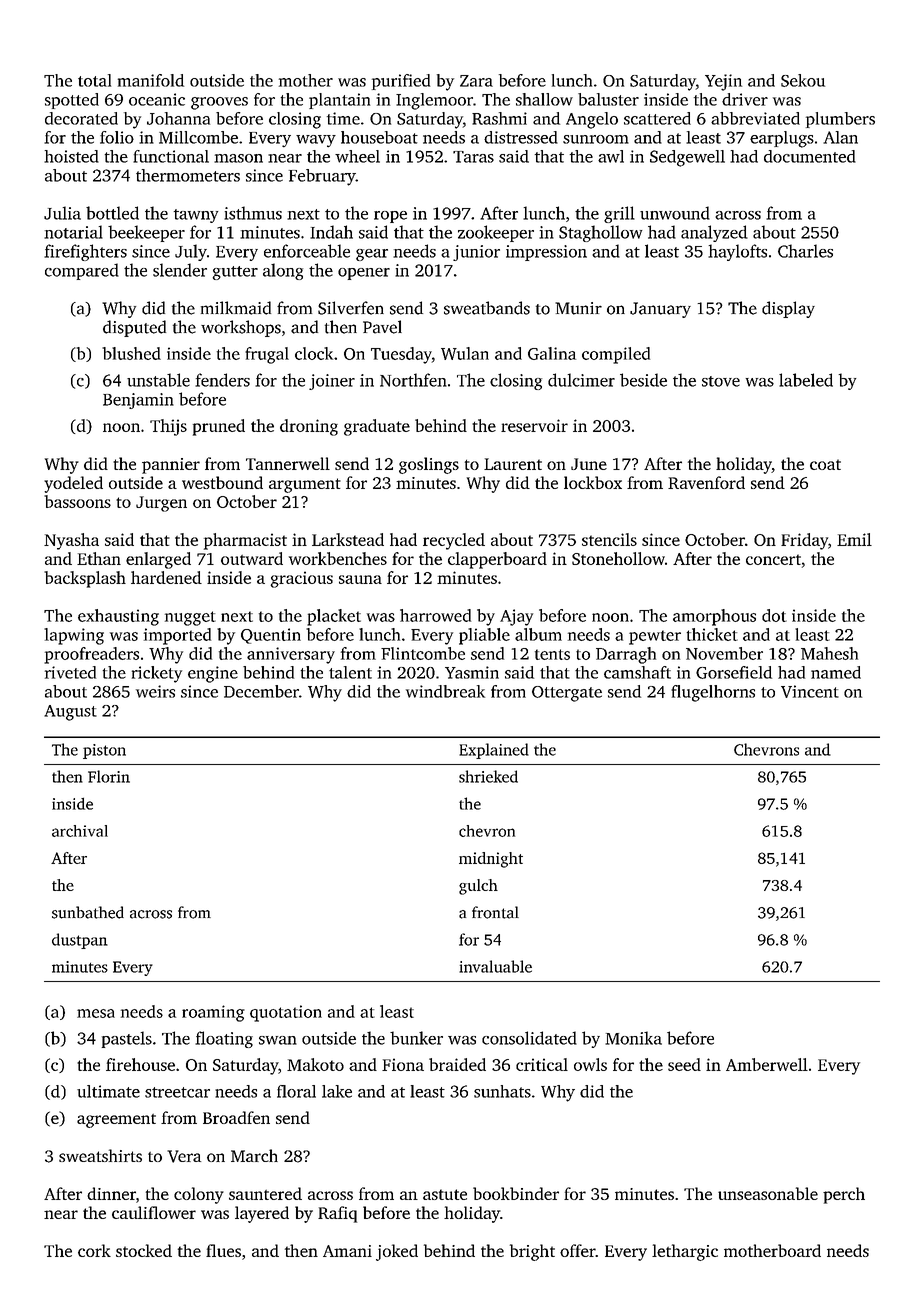  What do you see at coordinates (495, 966) in the image?
I see `invaluable` at bounding box center [495, 966].
